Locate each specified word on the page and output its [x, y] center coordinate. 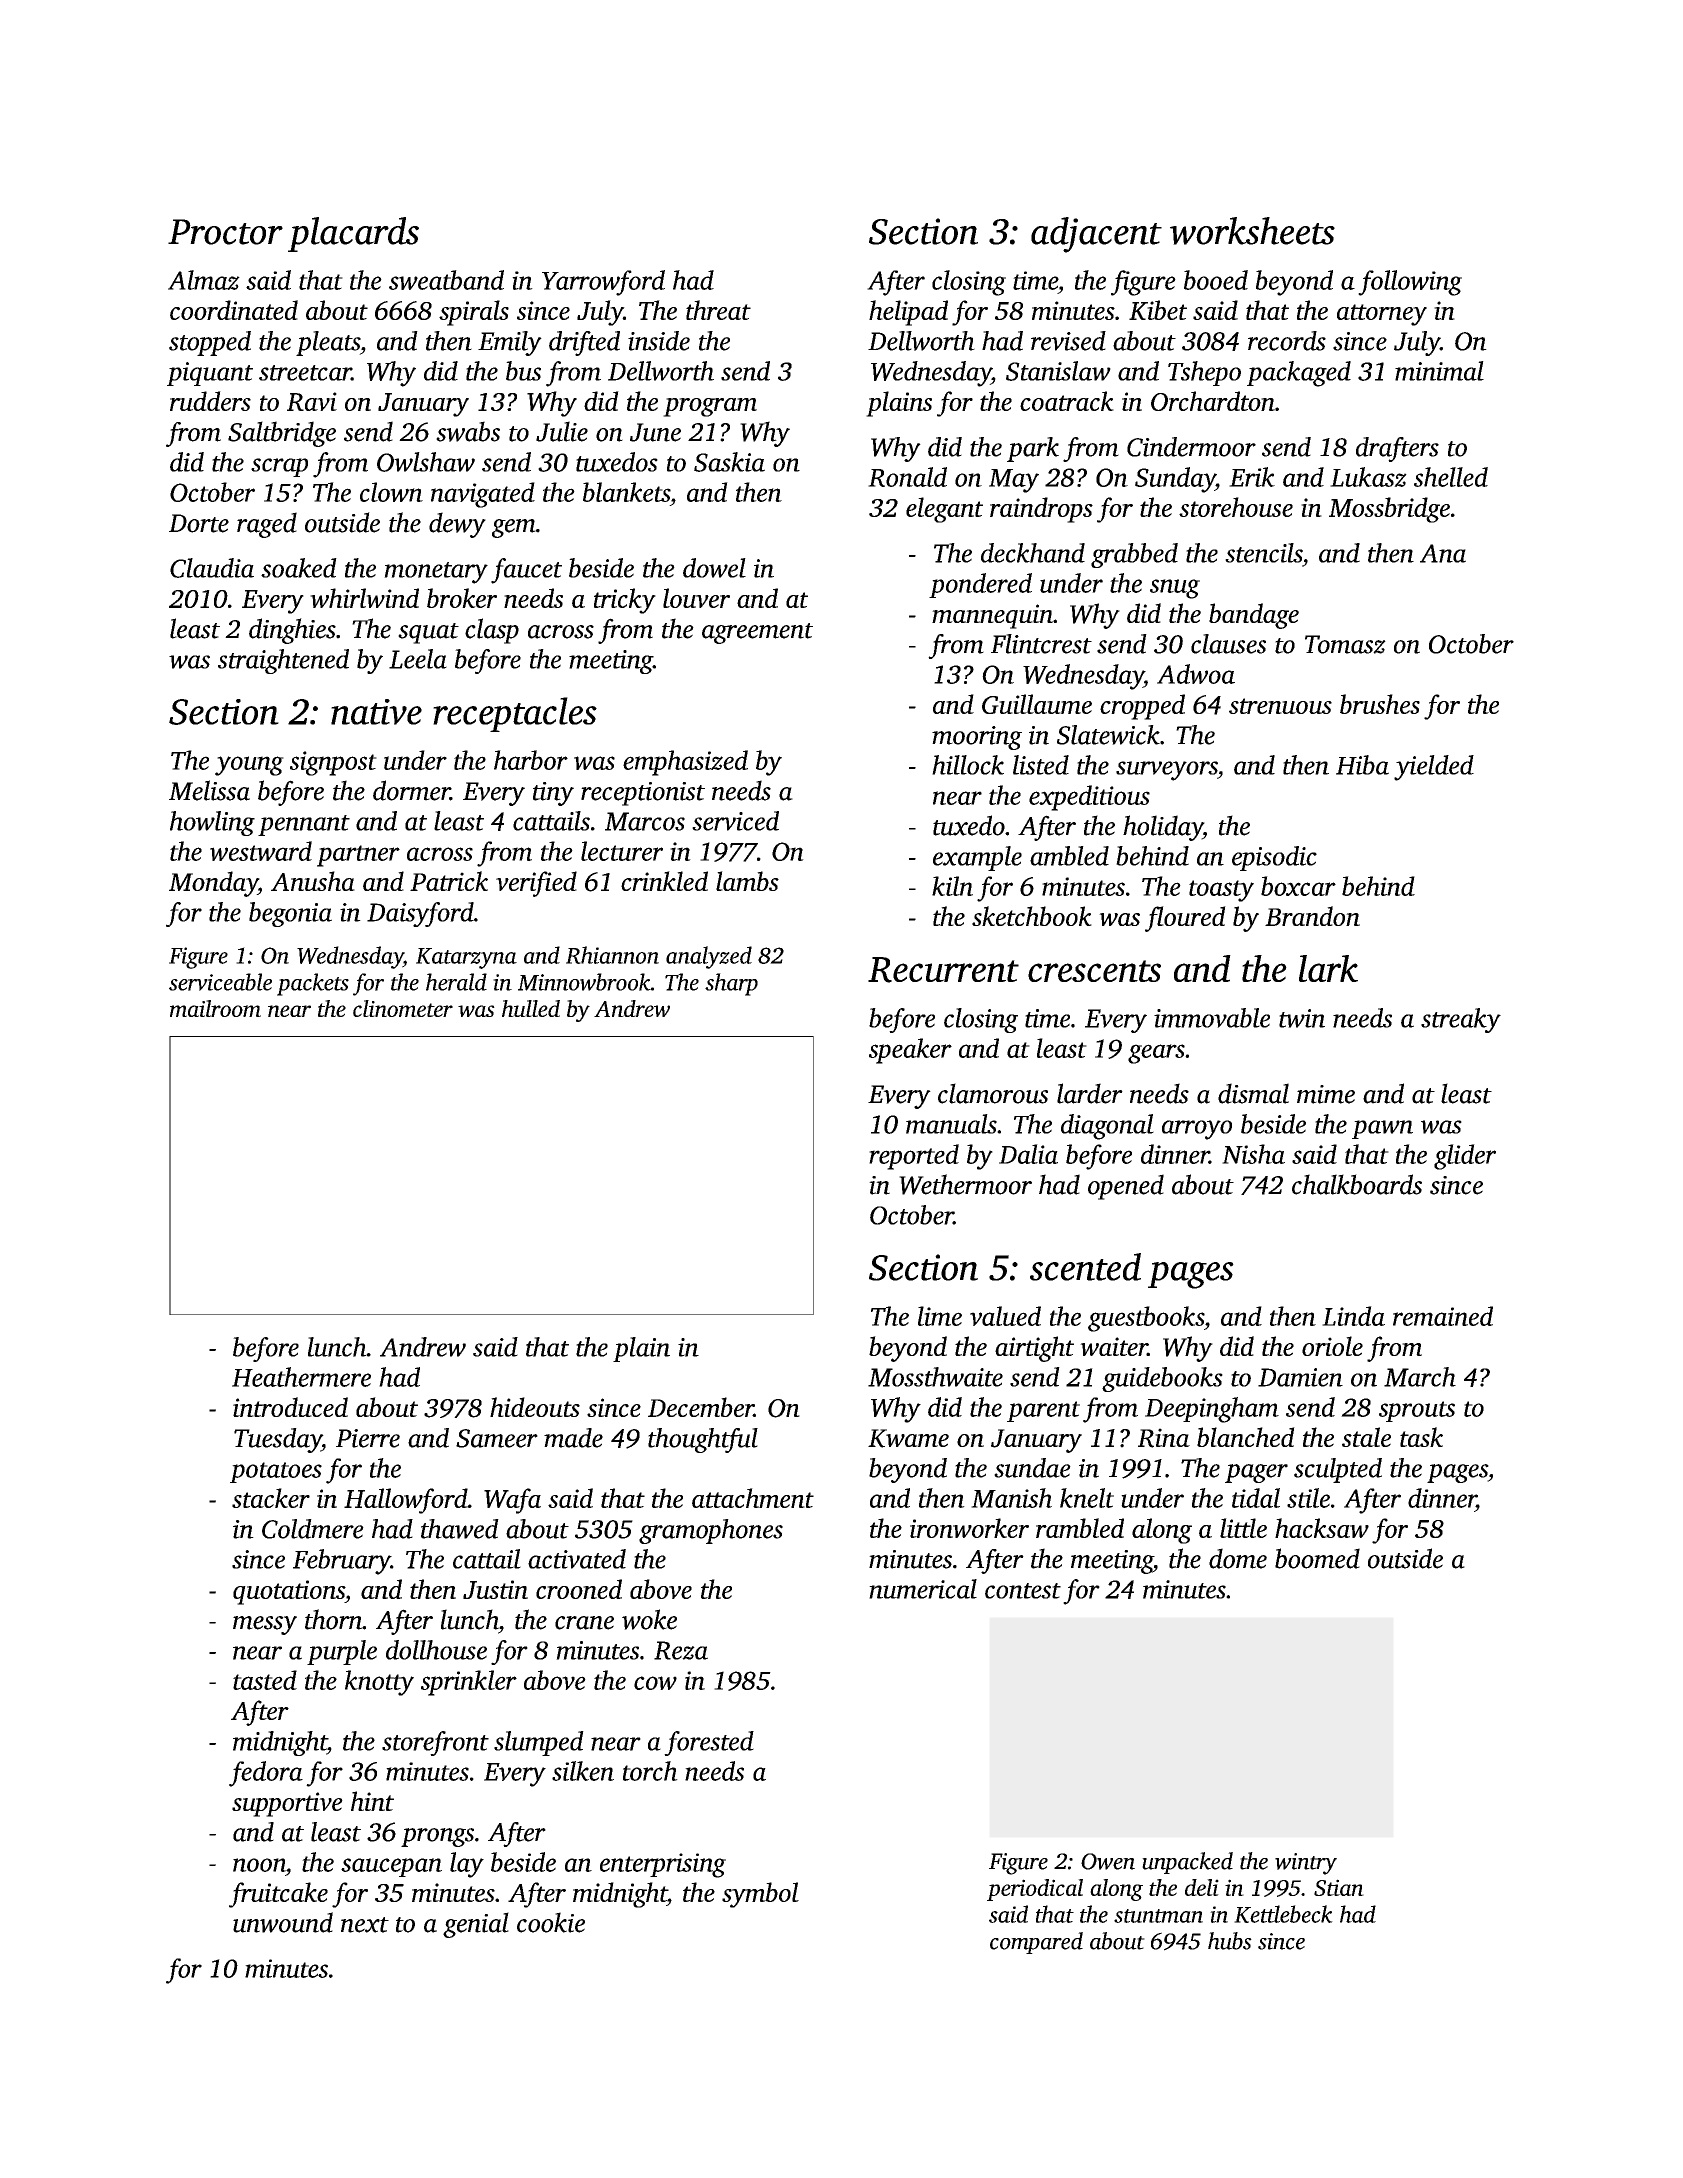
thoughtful [703, 1440]
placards [353, 234]
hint [372, 1801]
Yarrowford [603, 283]
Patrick [449, 881]
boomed [1317, 1558]
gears [1156, 1054]
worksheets [1252, 231]
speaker [910, 1051]
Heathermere [301, 1377]
